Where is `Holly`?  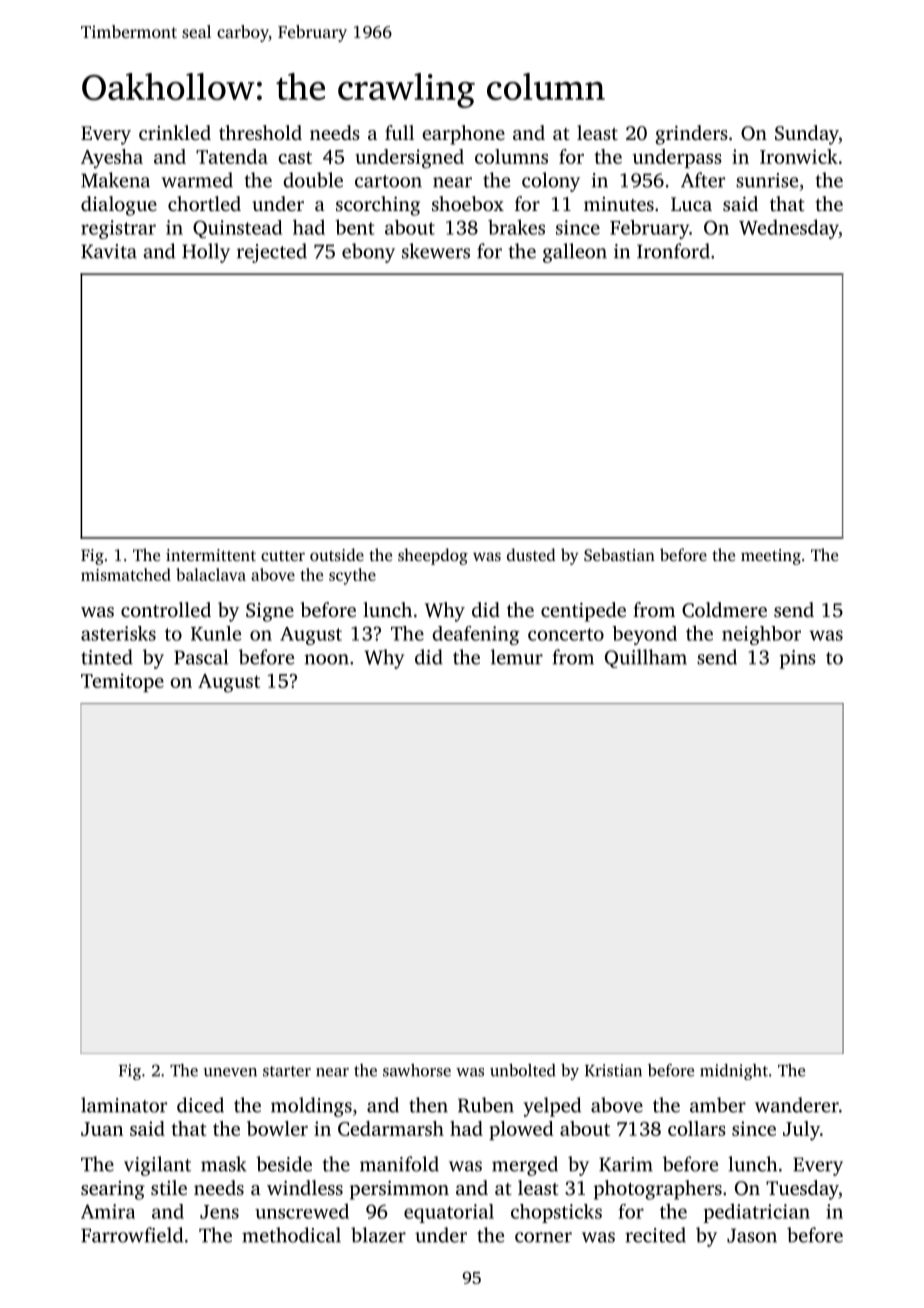
Holly is located at coordinates (206, 253).
